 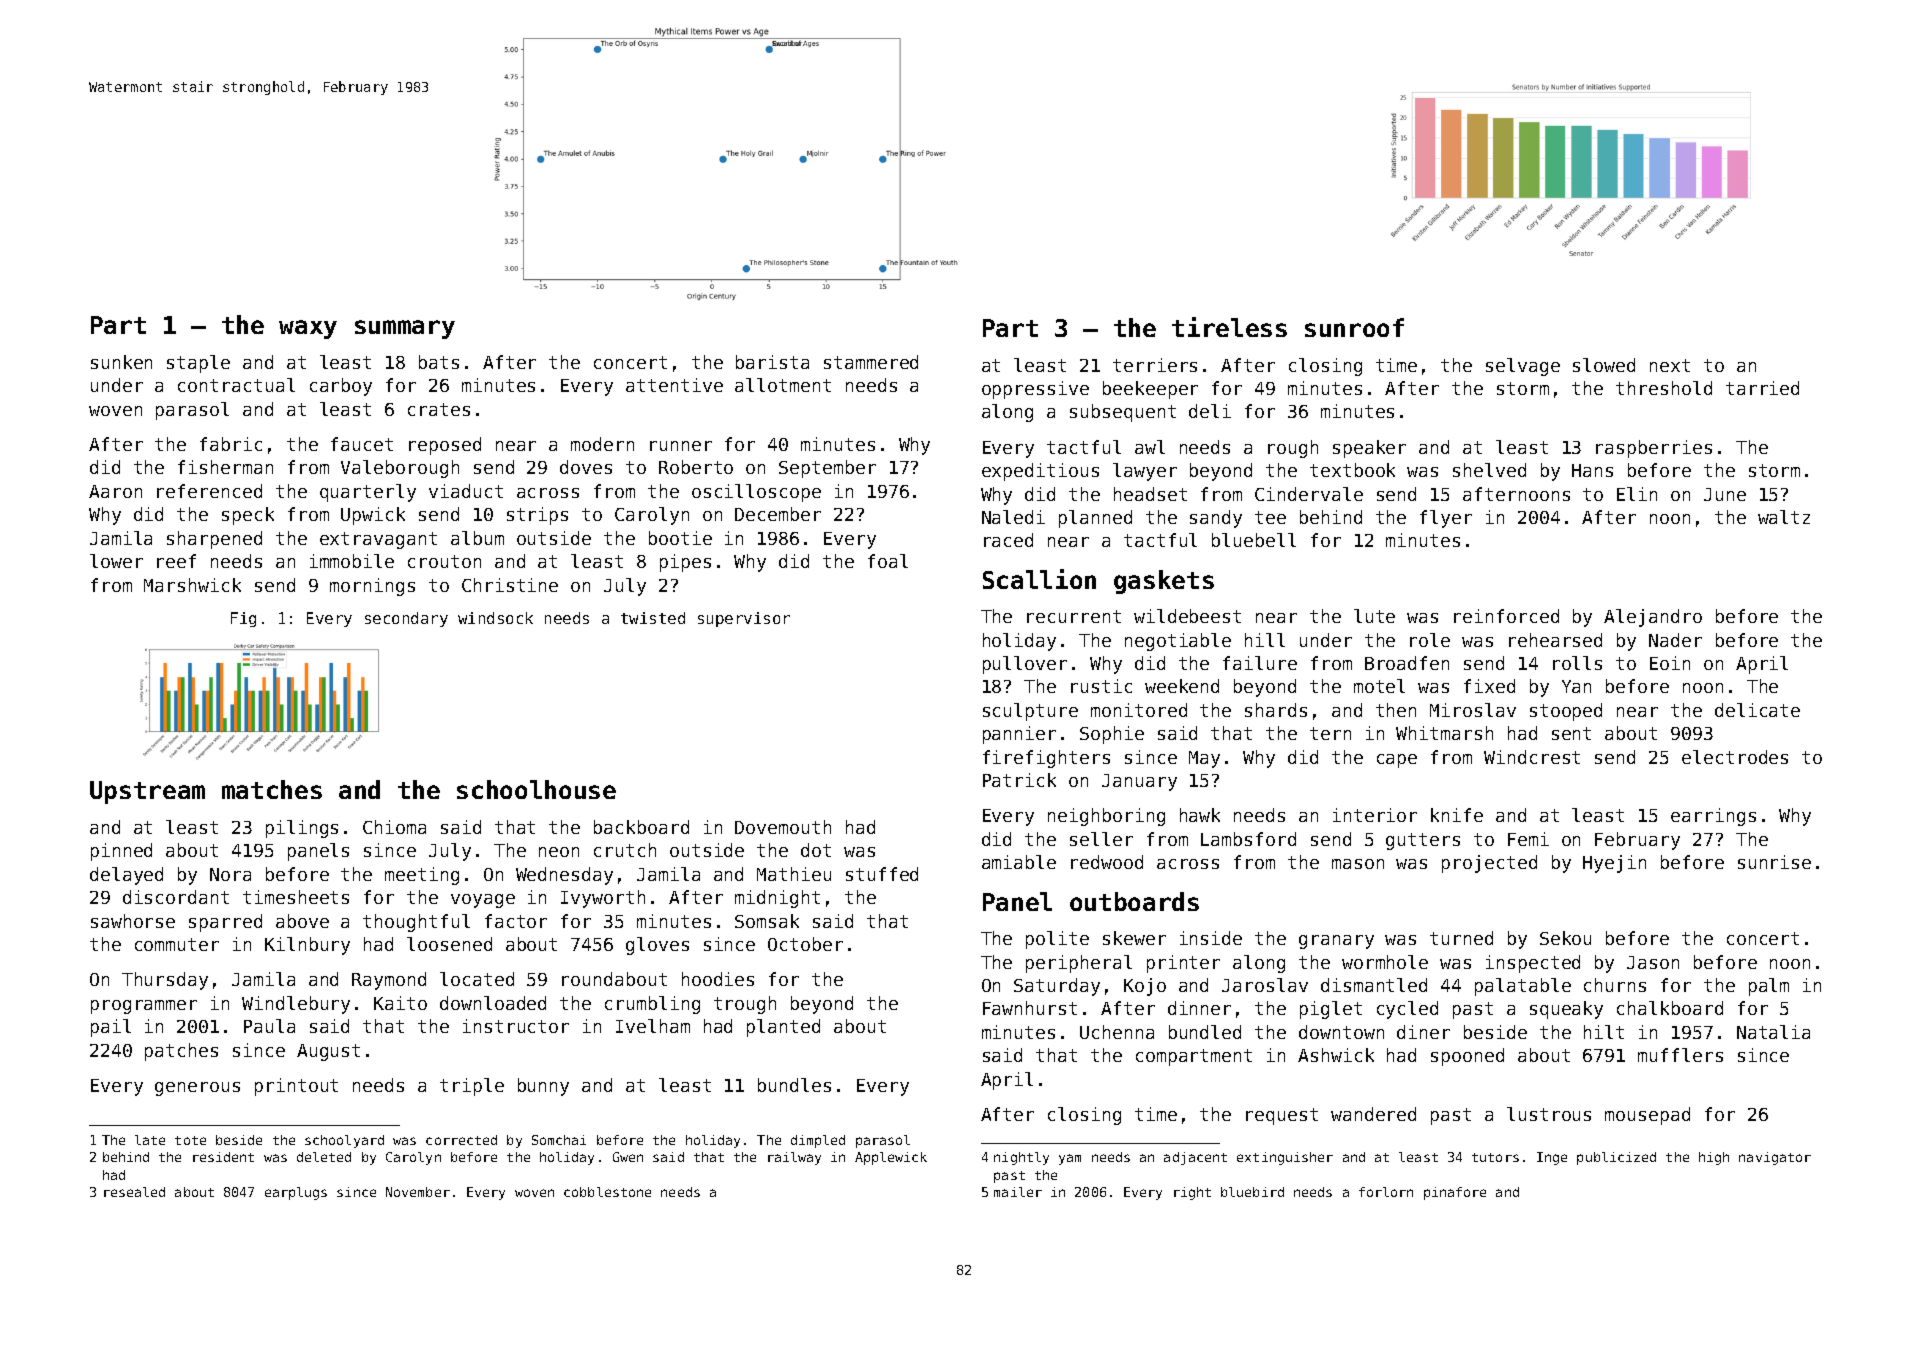 What do you see at coordinates (324, 1157) in the image?
I see `deleted` at bounding box center [324, 1157].
